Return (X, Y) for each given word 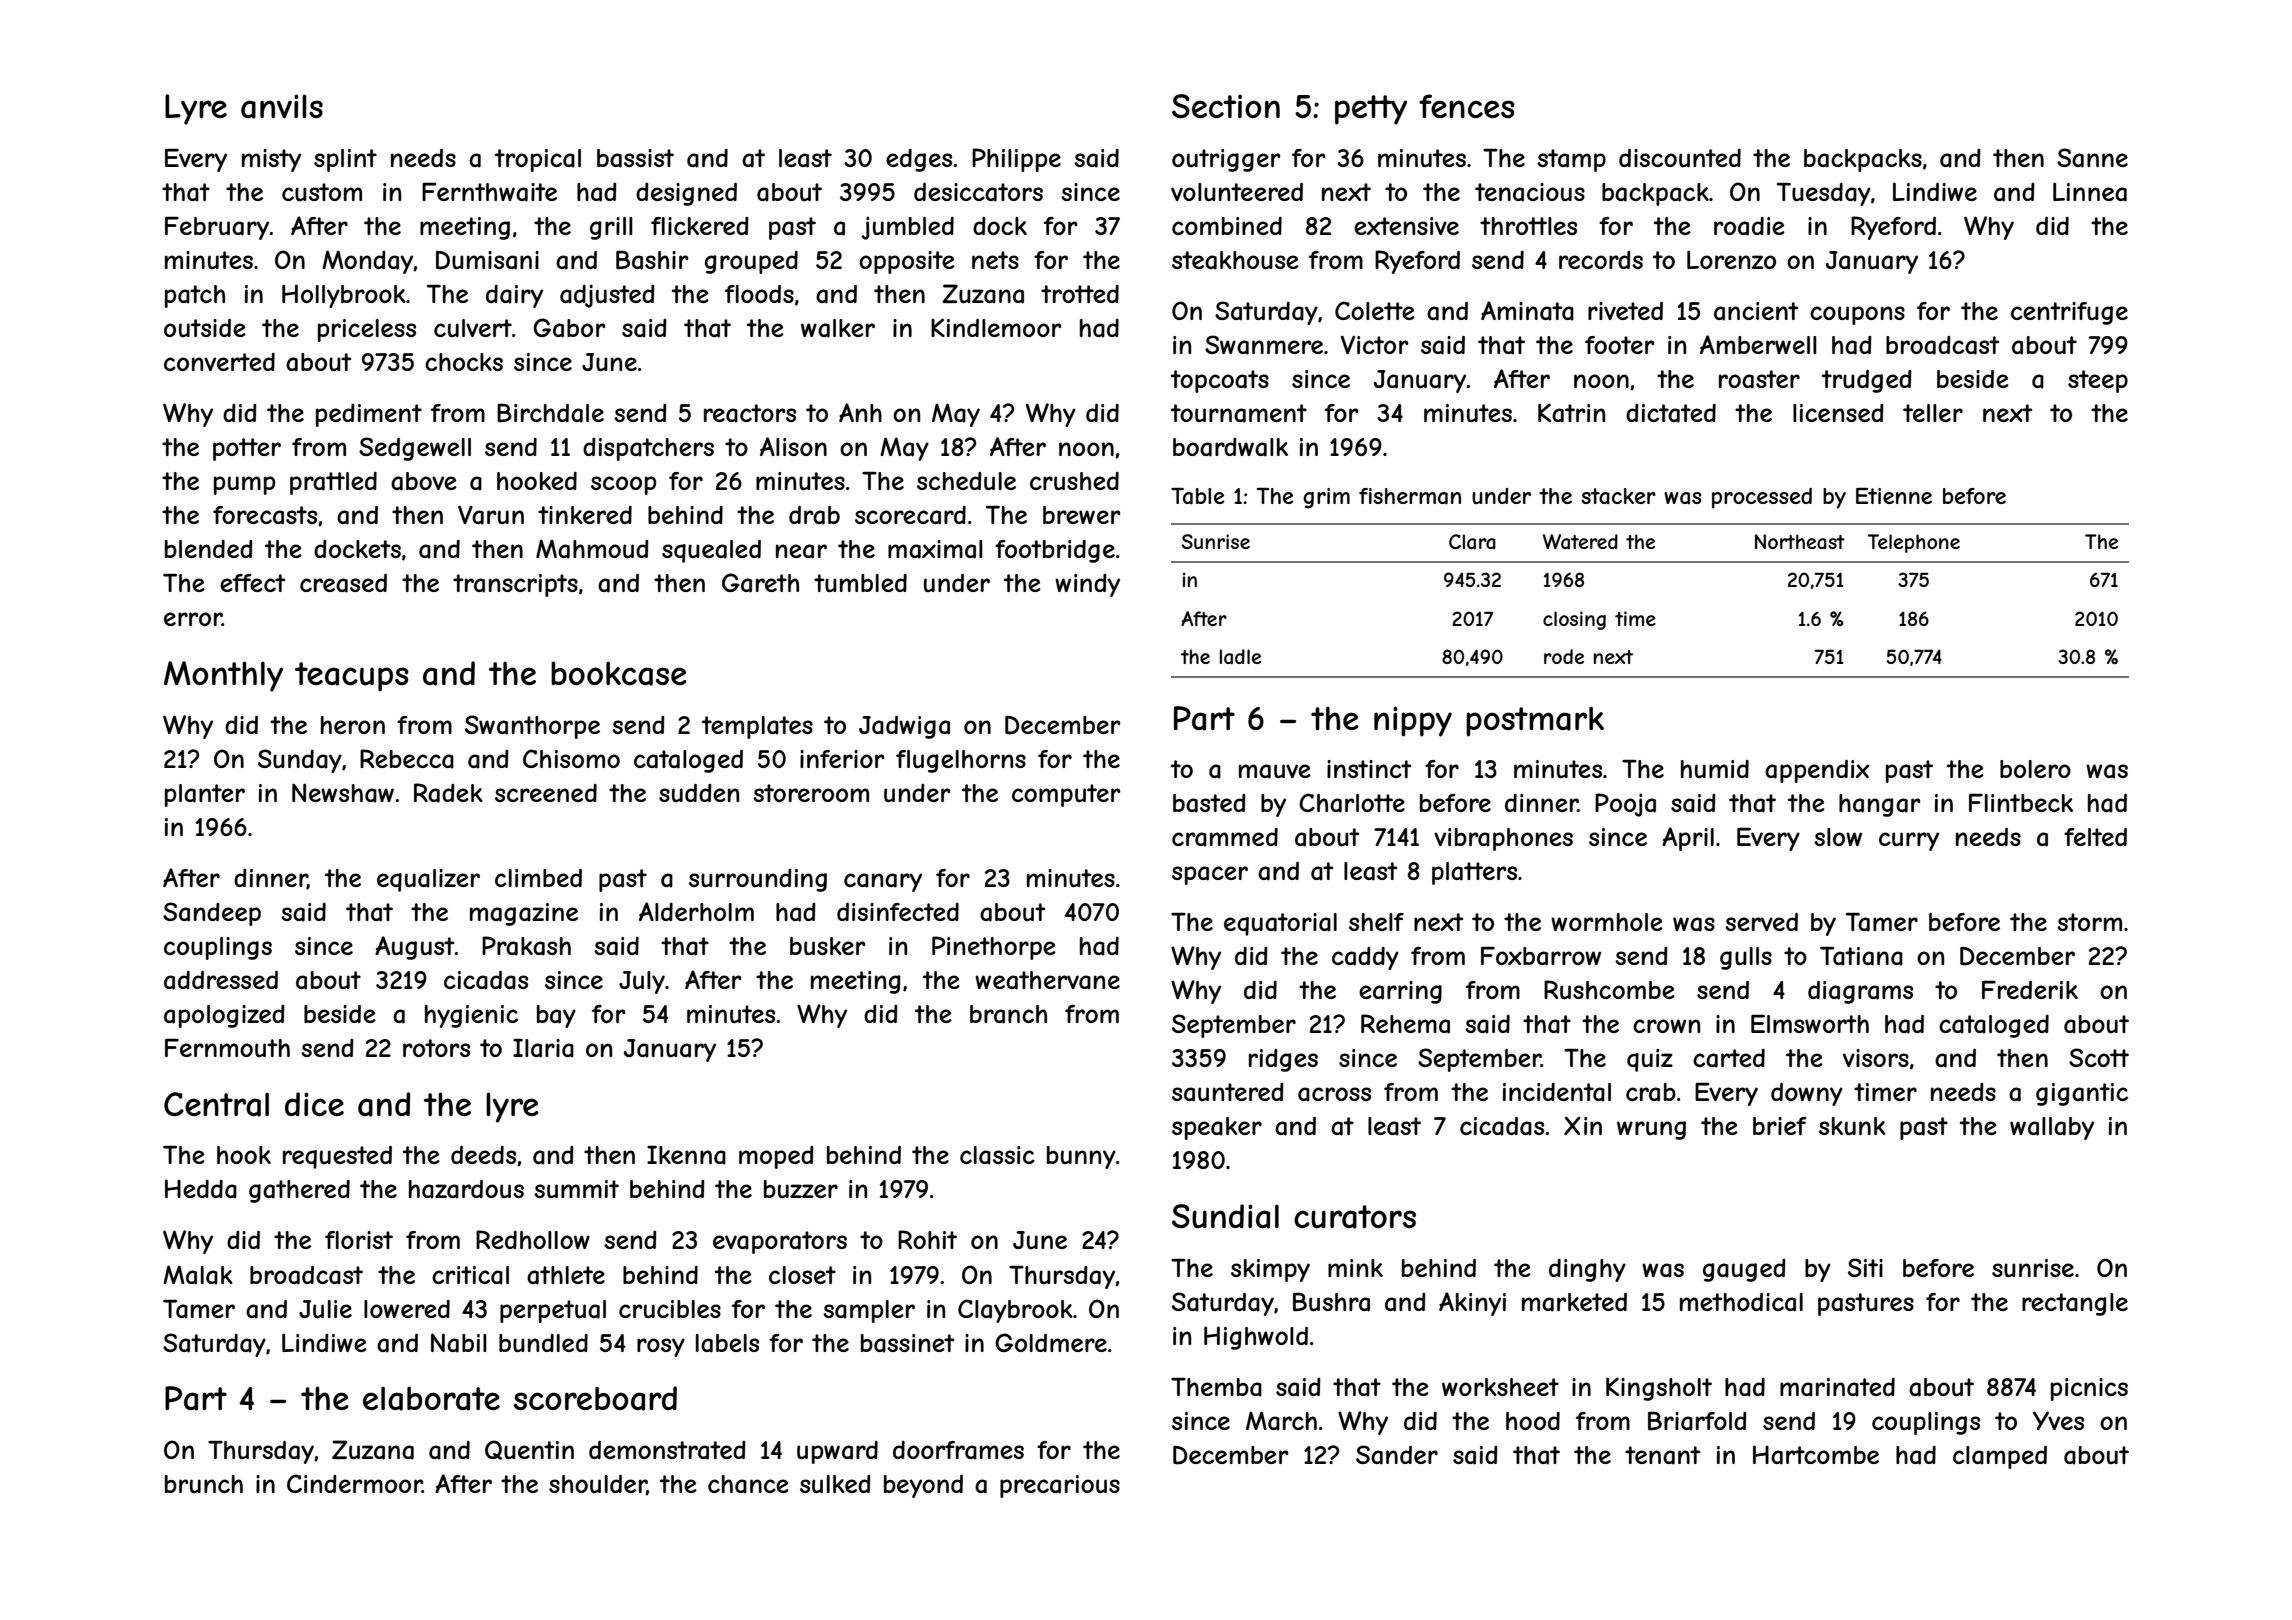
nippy (1413, 721)
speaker (1217, 1128)
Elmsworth (1810, 1023)
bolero (2035, 769)
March (1281, 1421)
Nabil (459, 1343)
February (217, 228)
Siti (1865, 1267)
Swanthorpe (532, 727)
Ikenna (686, 1155)
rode (1564, 656)
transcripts (515, 585)
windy (1087, 585)
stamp (1571, 160)
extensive (1406, 226)
